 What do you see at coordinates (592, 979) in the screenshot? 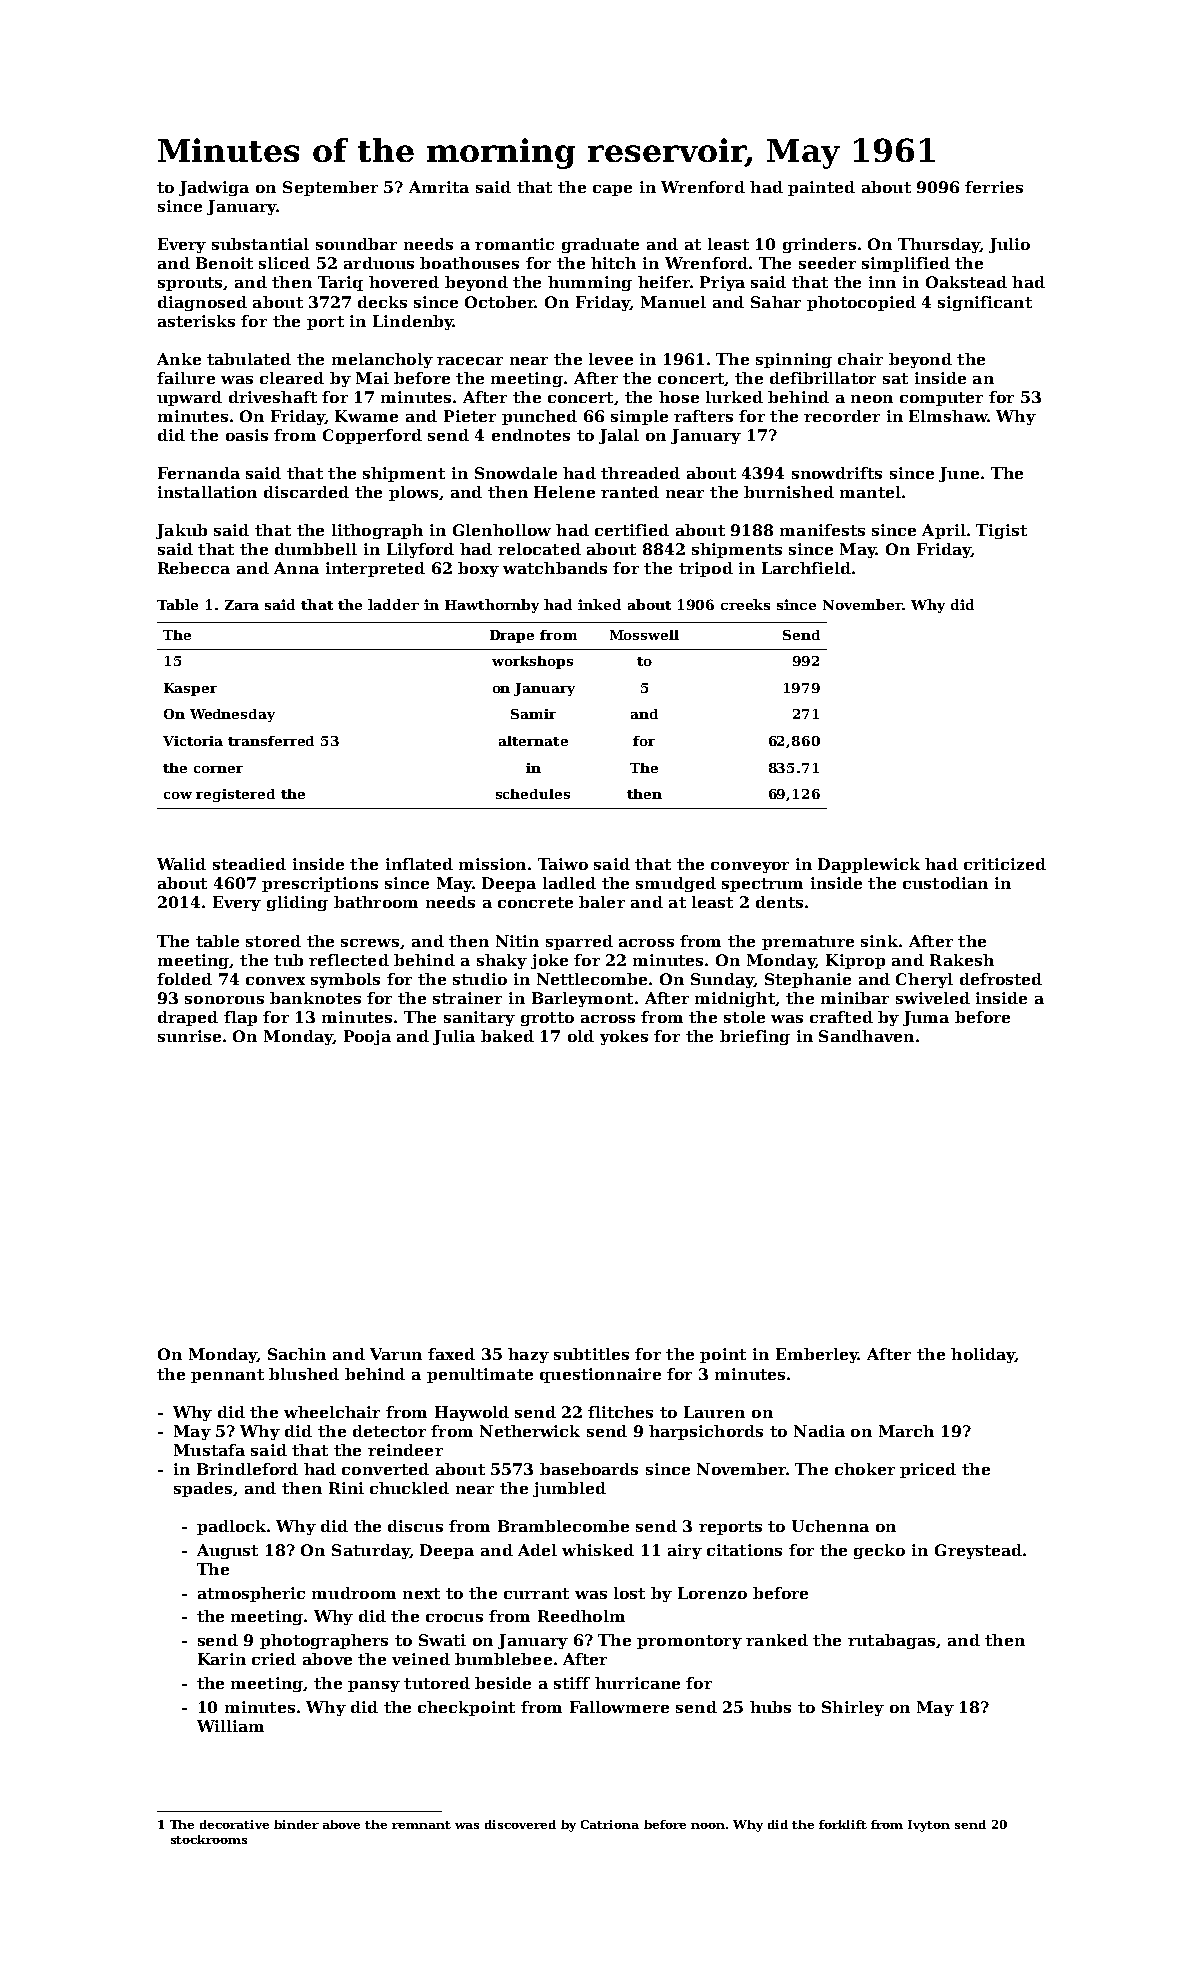
I see `Nettlecombe` at bounding box center [592, 979].
